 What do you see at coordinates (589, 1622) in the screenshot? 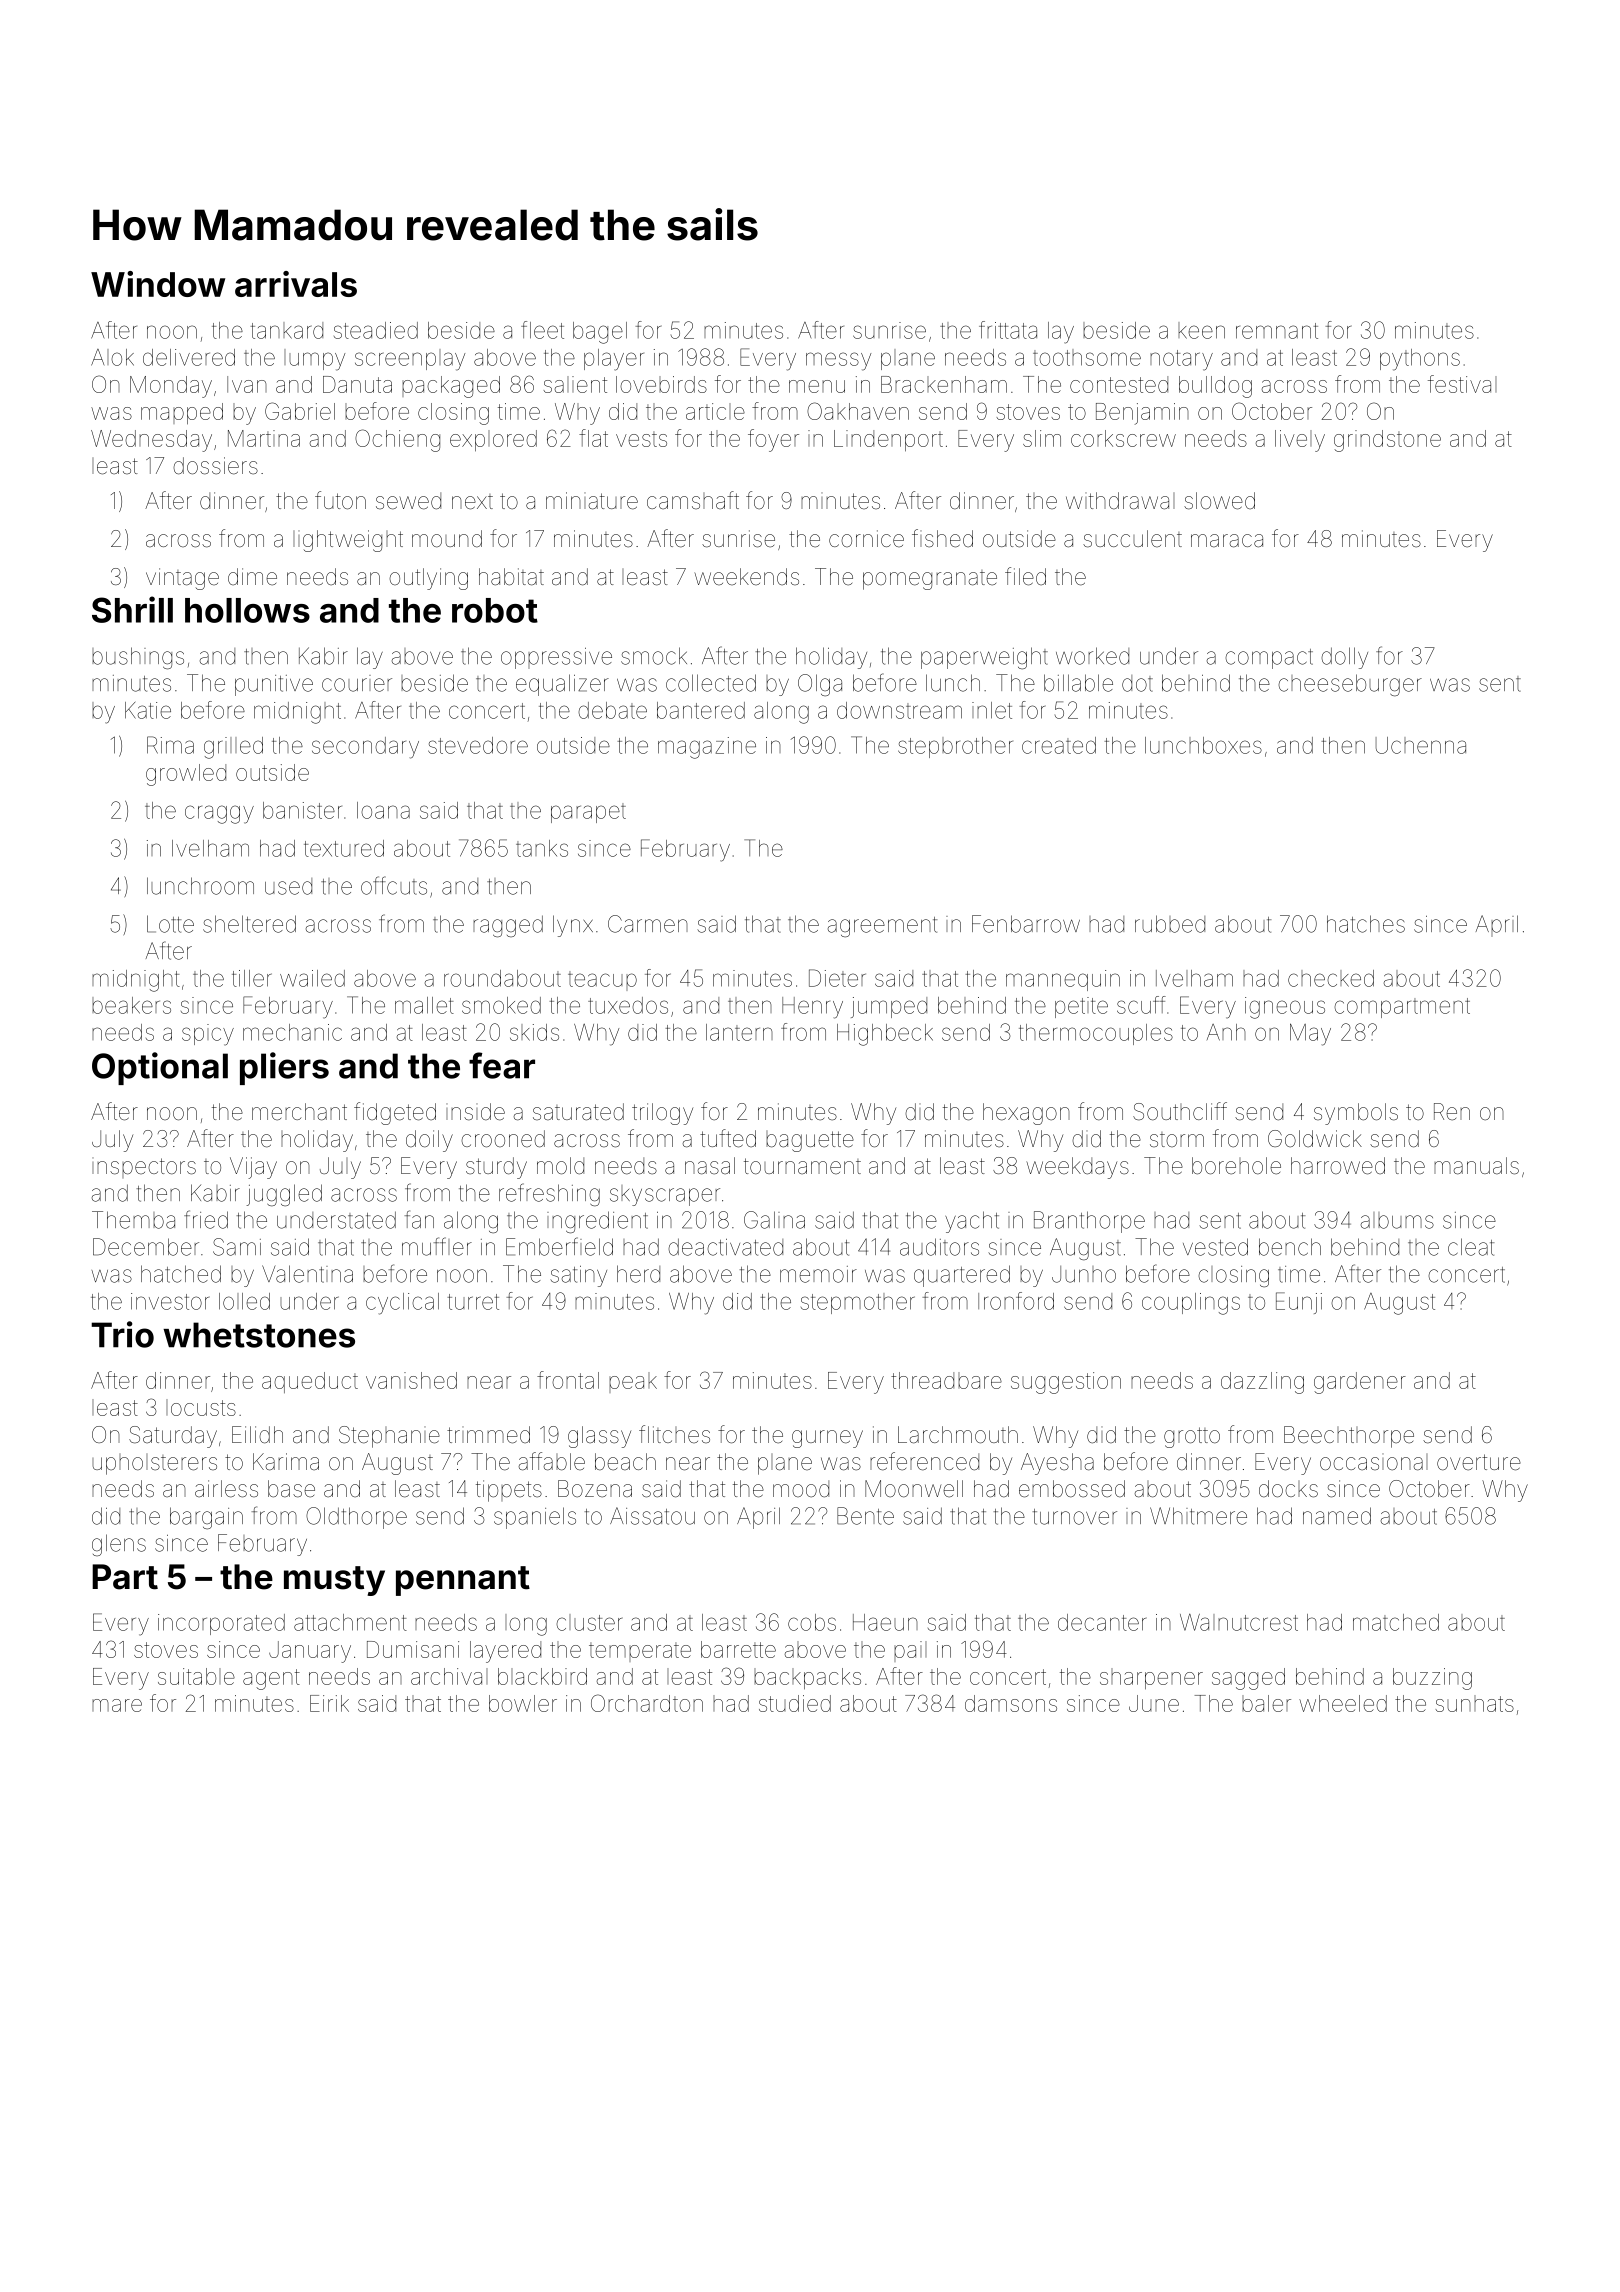
I see `cluster` at bounding box center [589, 1622].
